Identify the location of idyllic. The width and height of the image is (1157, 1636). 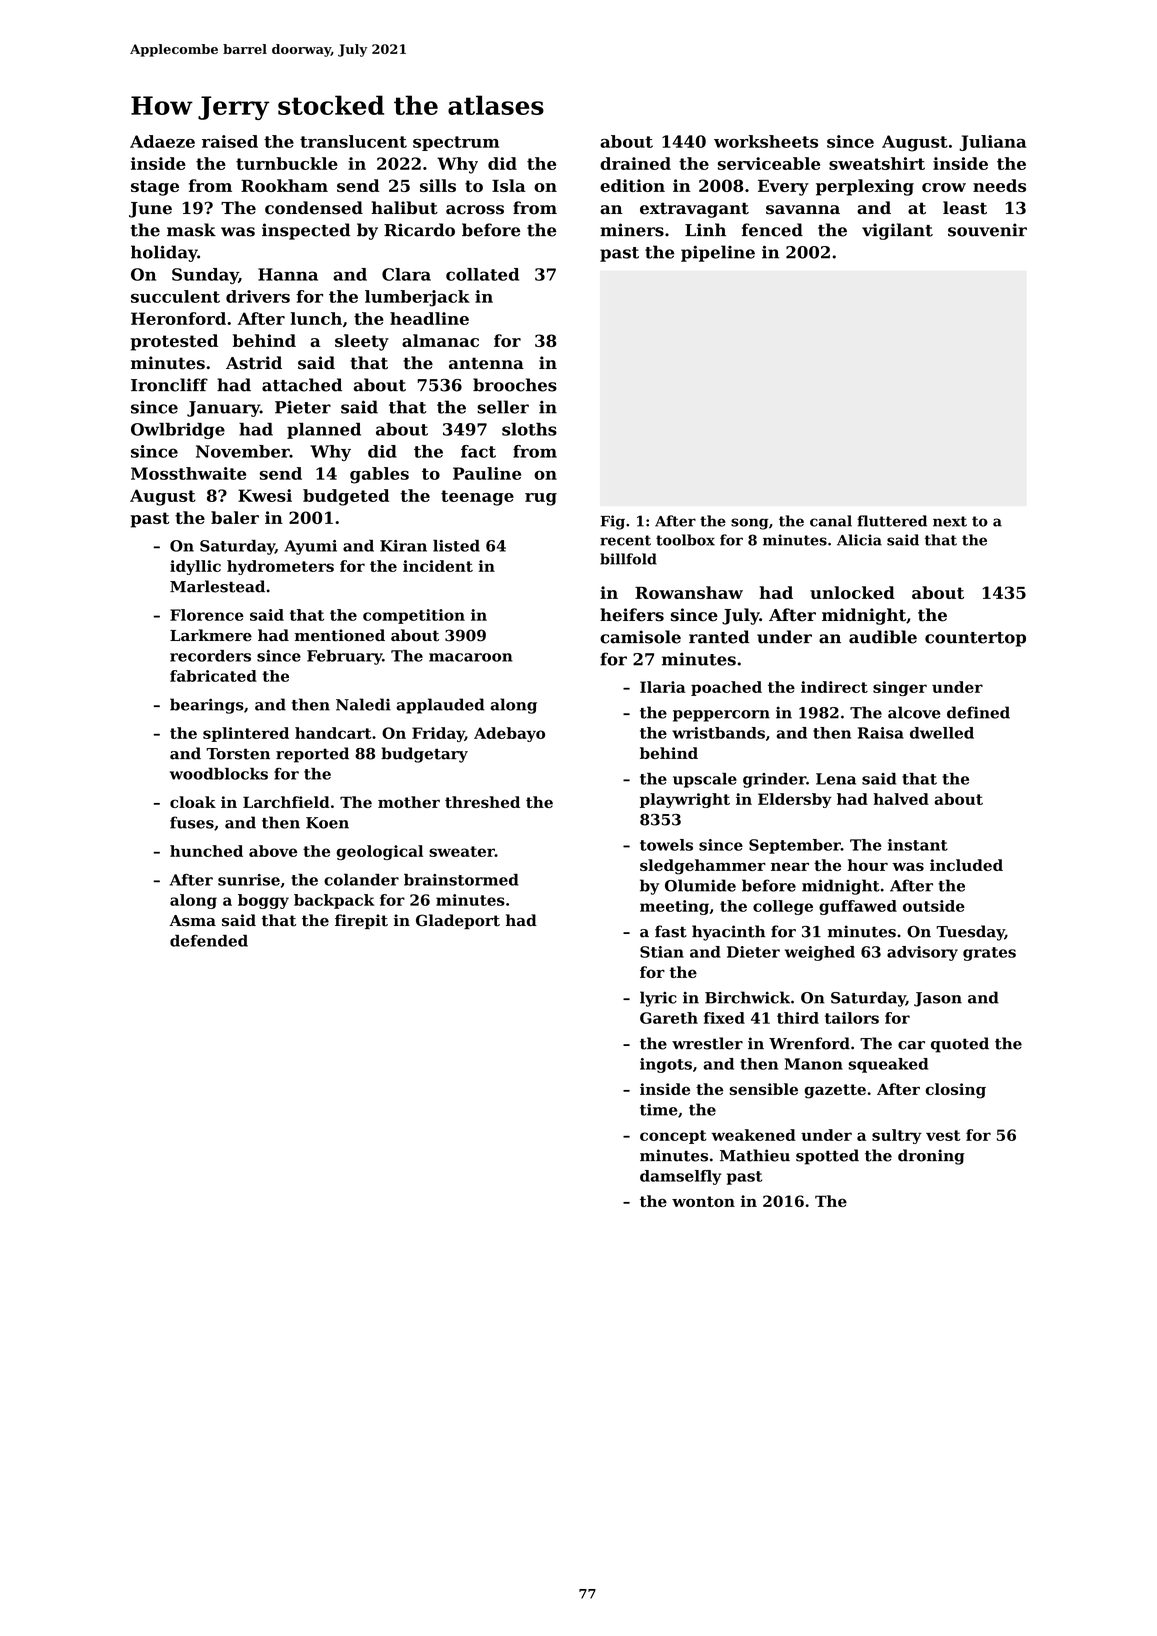
(195, 567).
